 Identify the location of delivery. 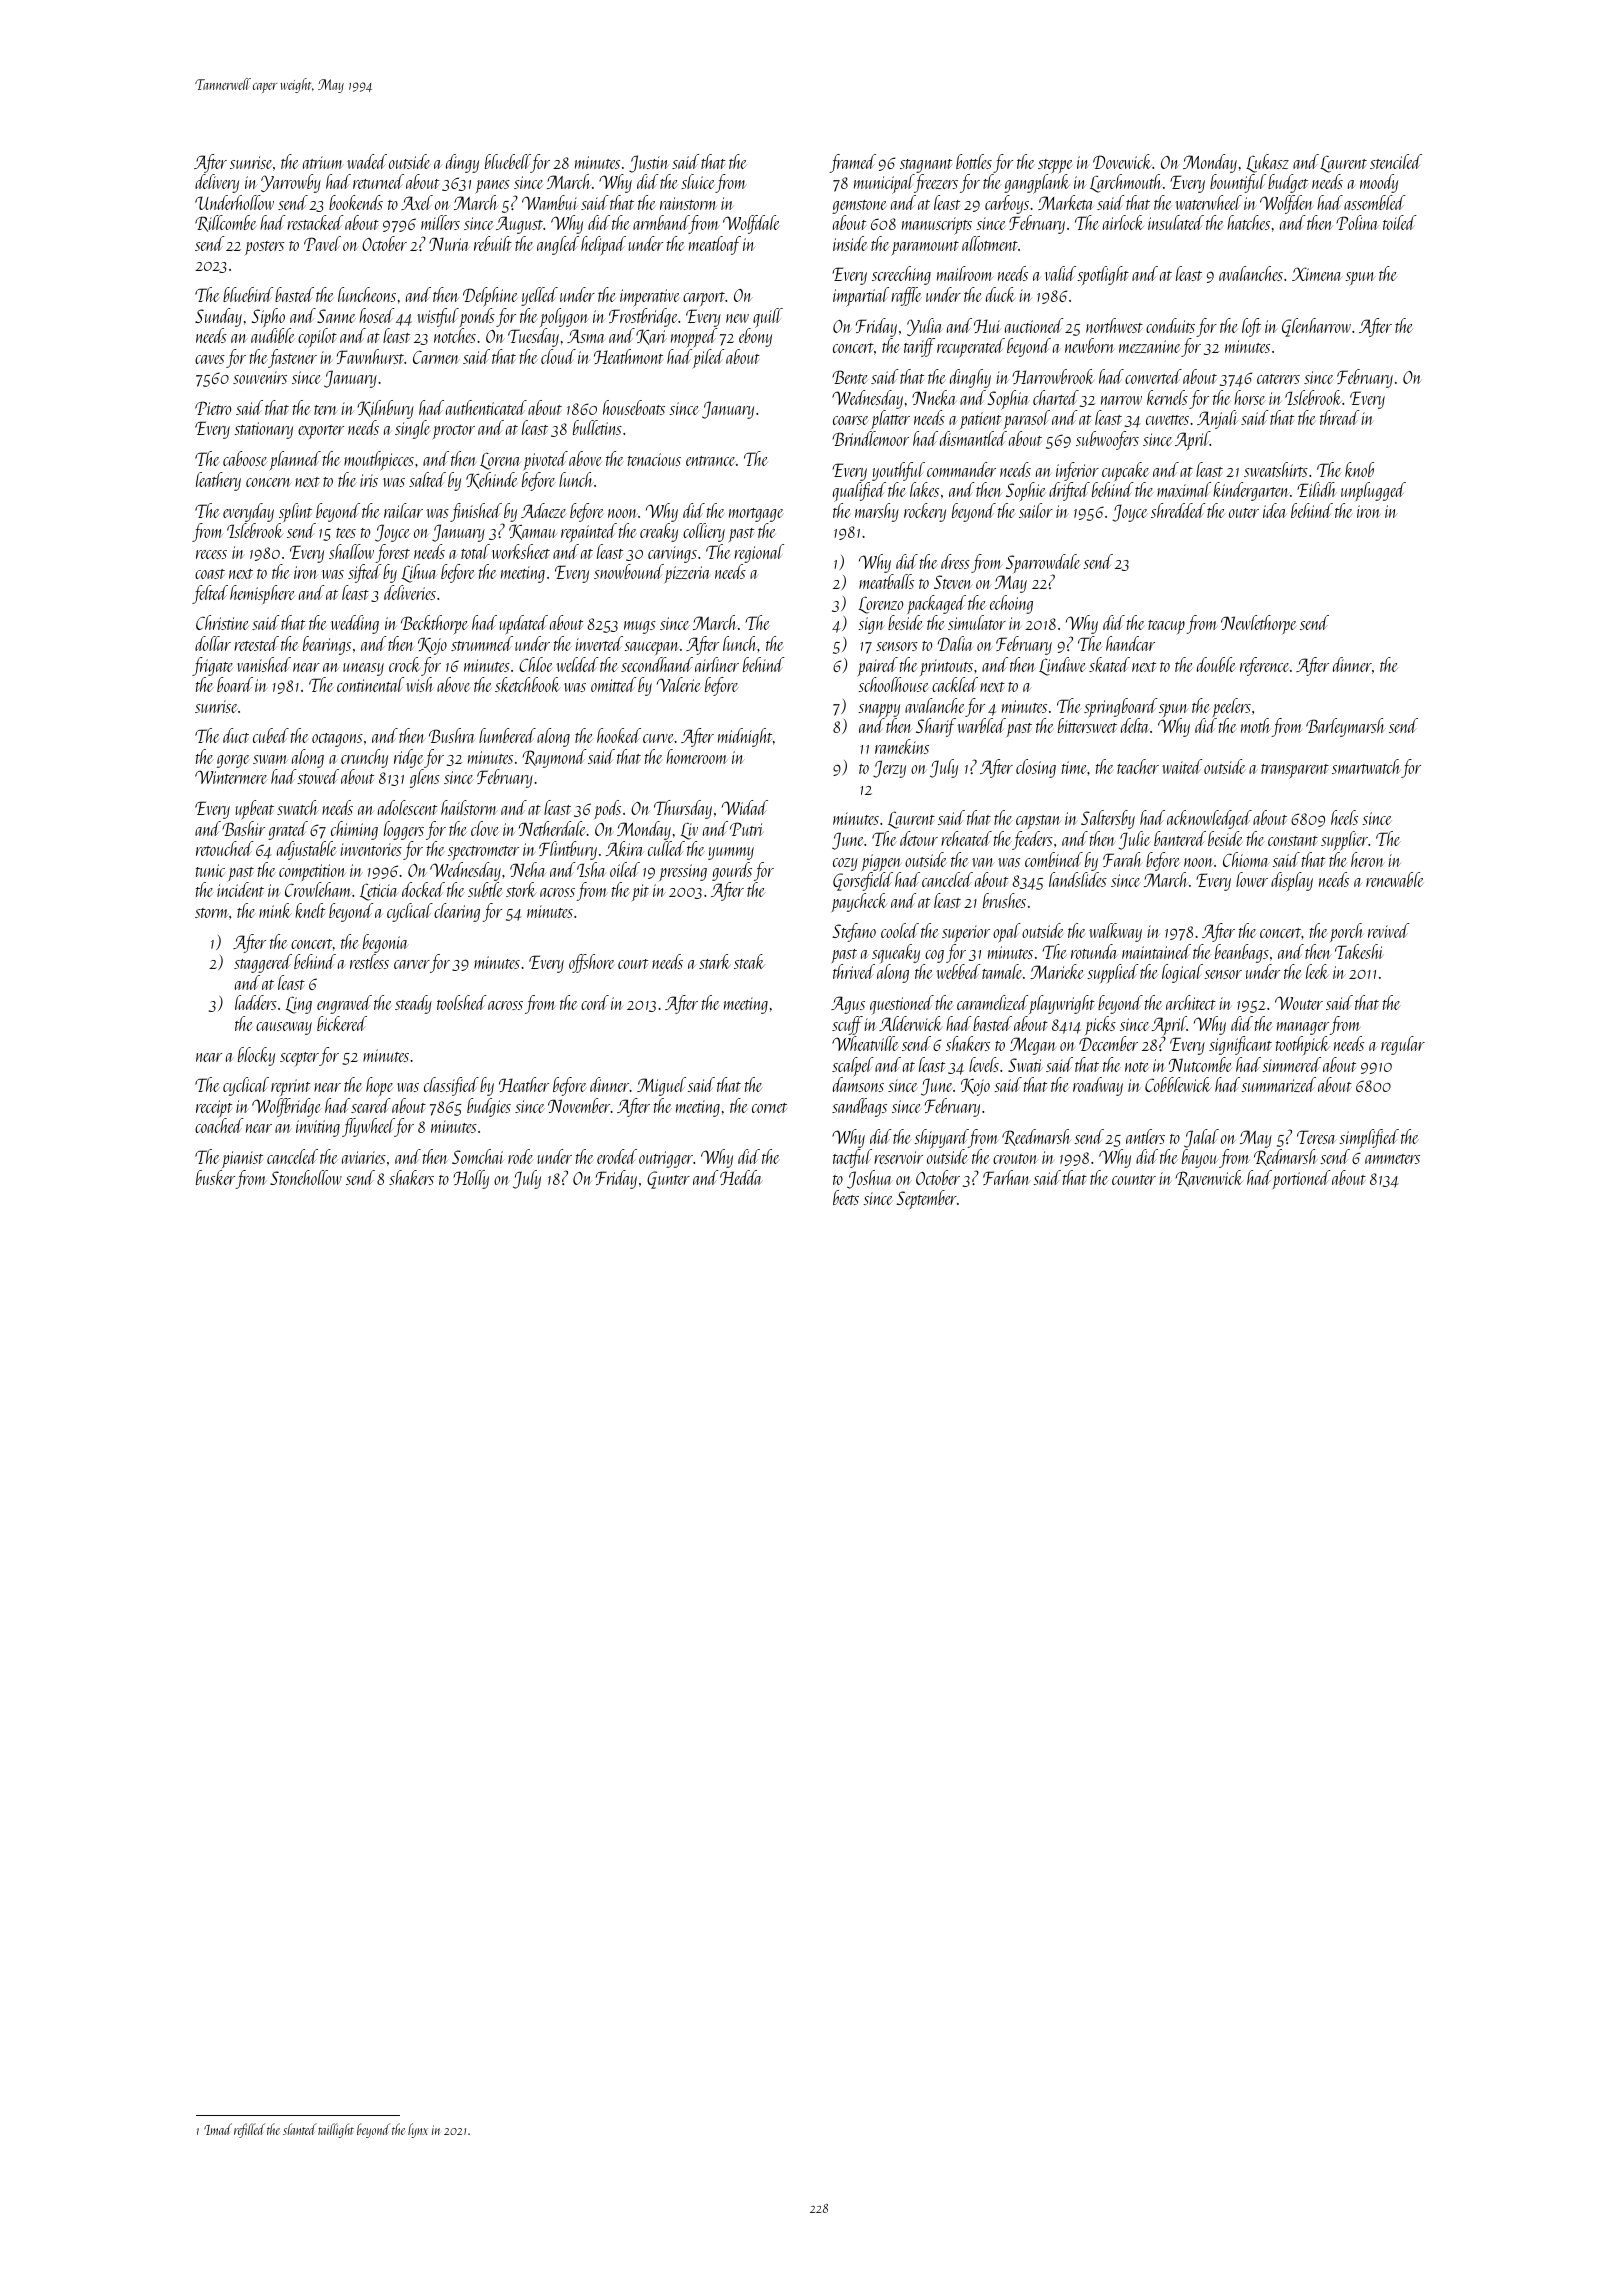
(217, 183).
